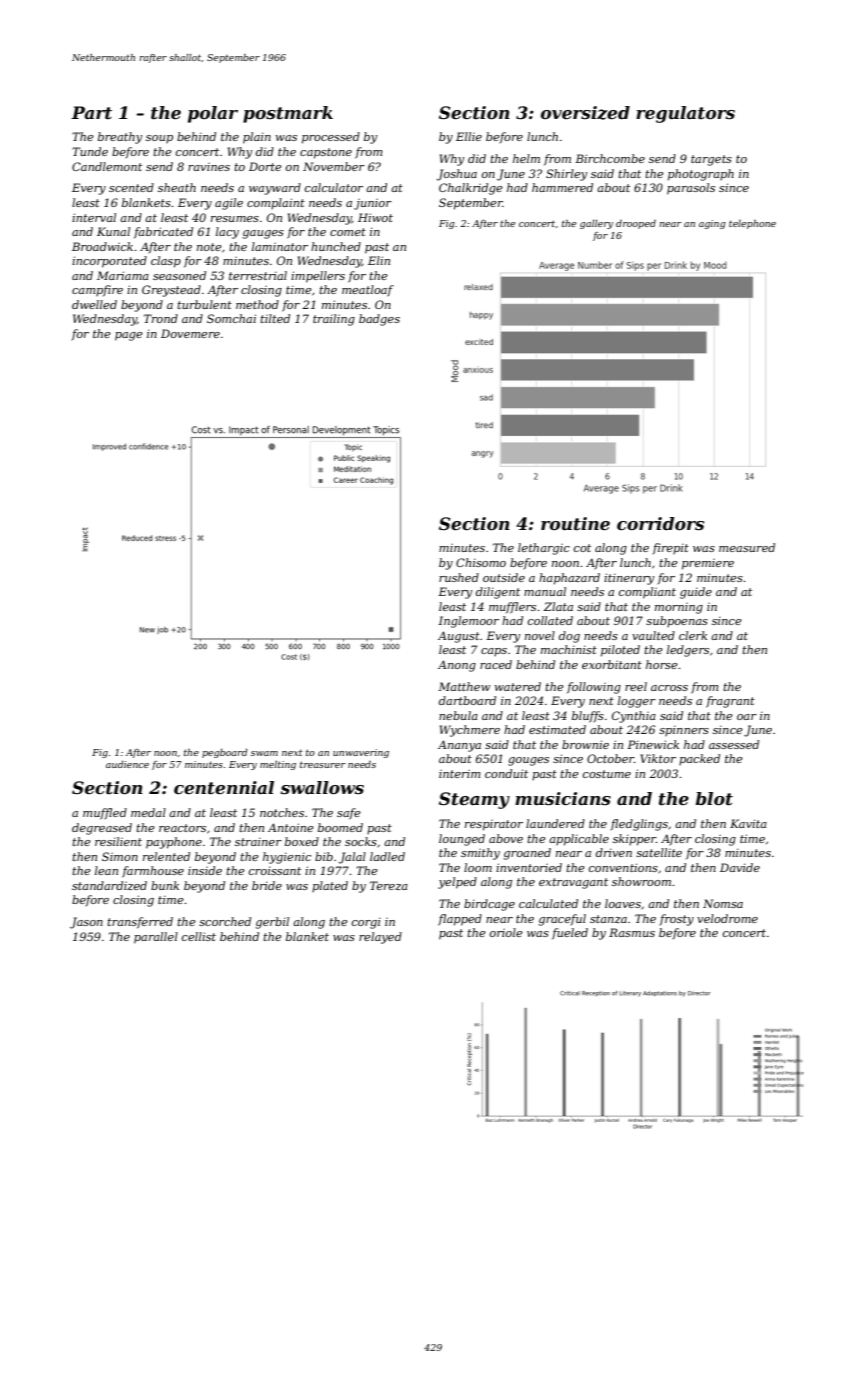  I want to click on Ellie, so click(469, 136).
